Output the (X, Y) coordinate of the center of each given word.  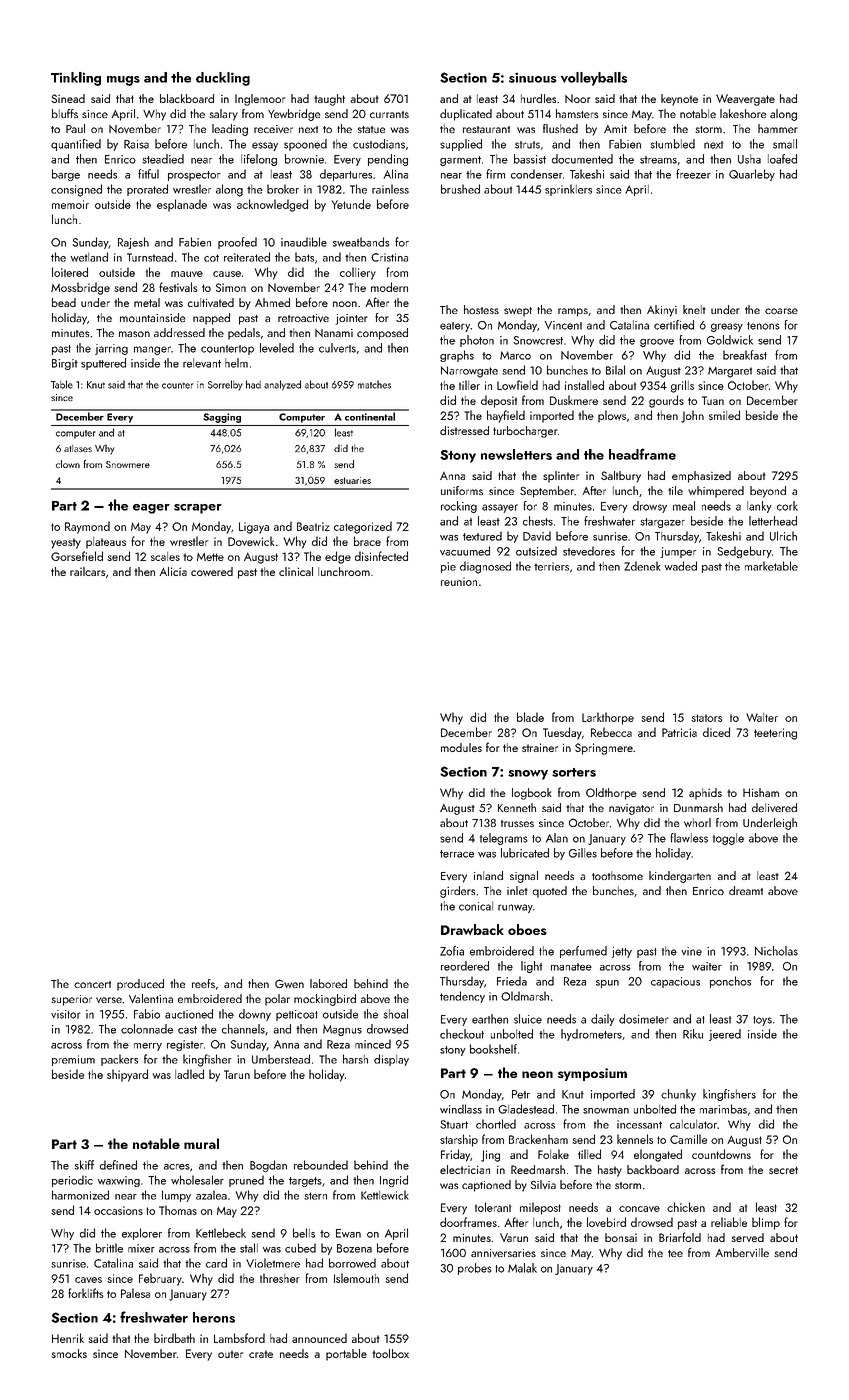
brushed (460, 189)
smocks (69, 1353)
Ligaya (254, 528)
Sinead (68, 98)
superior (71, 1000)
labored (328, 983)
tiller (469, 385)
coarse (781, 311)
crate (261, 1354)
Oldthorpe (611, 794)
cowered (212, 571)
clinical (296, 571)
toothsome (617, 875)
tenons (763, 326)
